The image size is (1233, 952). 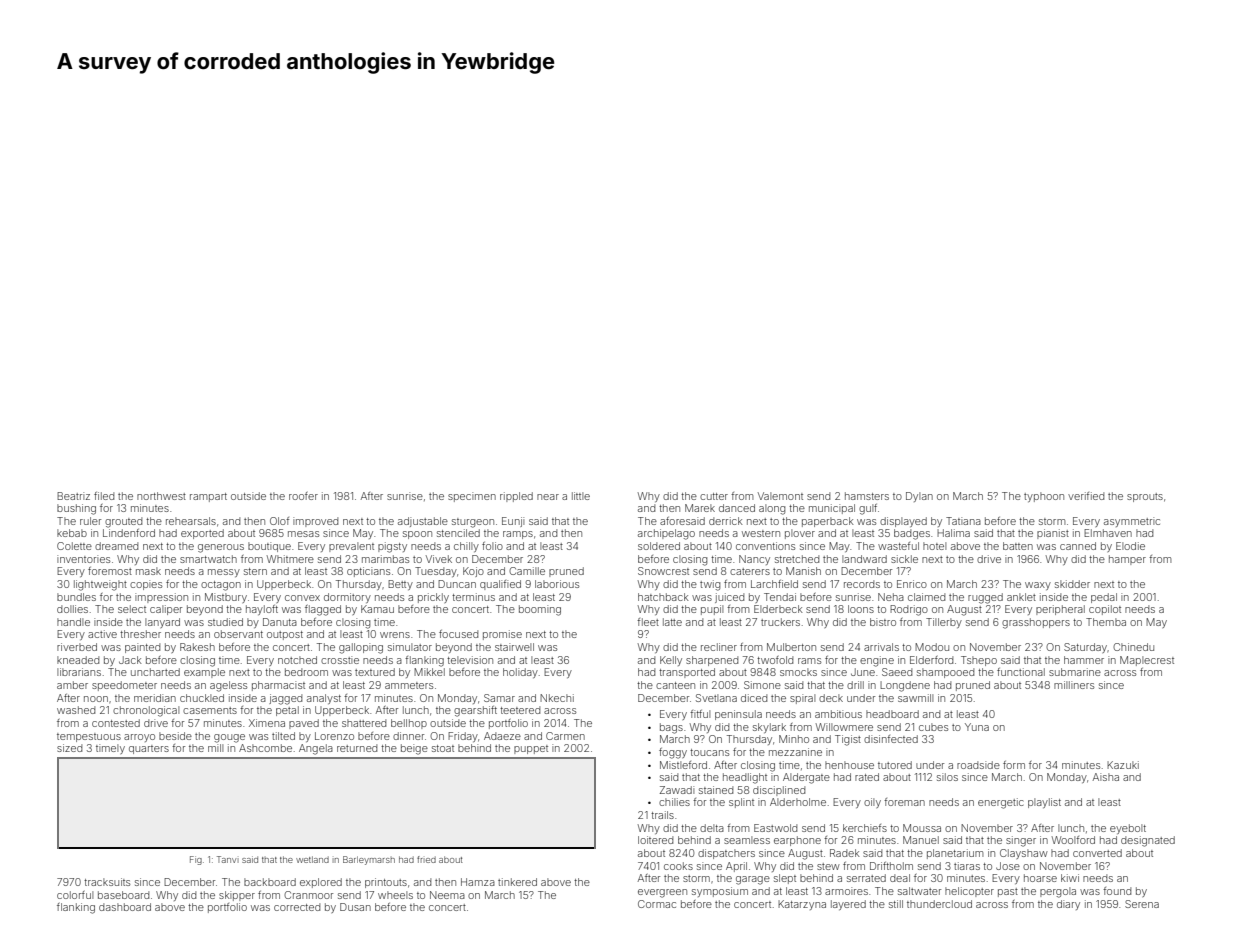 I want to click on Cormac, so click(x=657, y=904).
